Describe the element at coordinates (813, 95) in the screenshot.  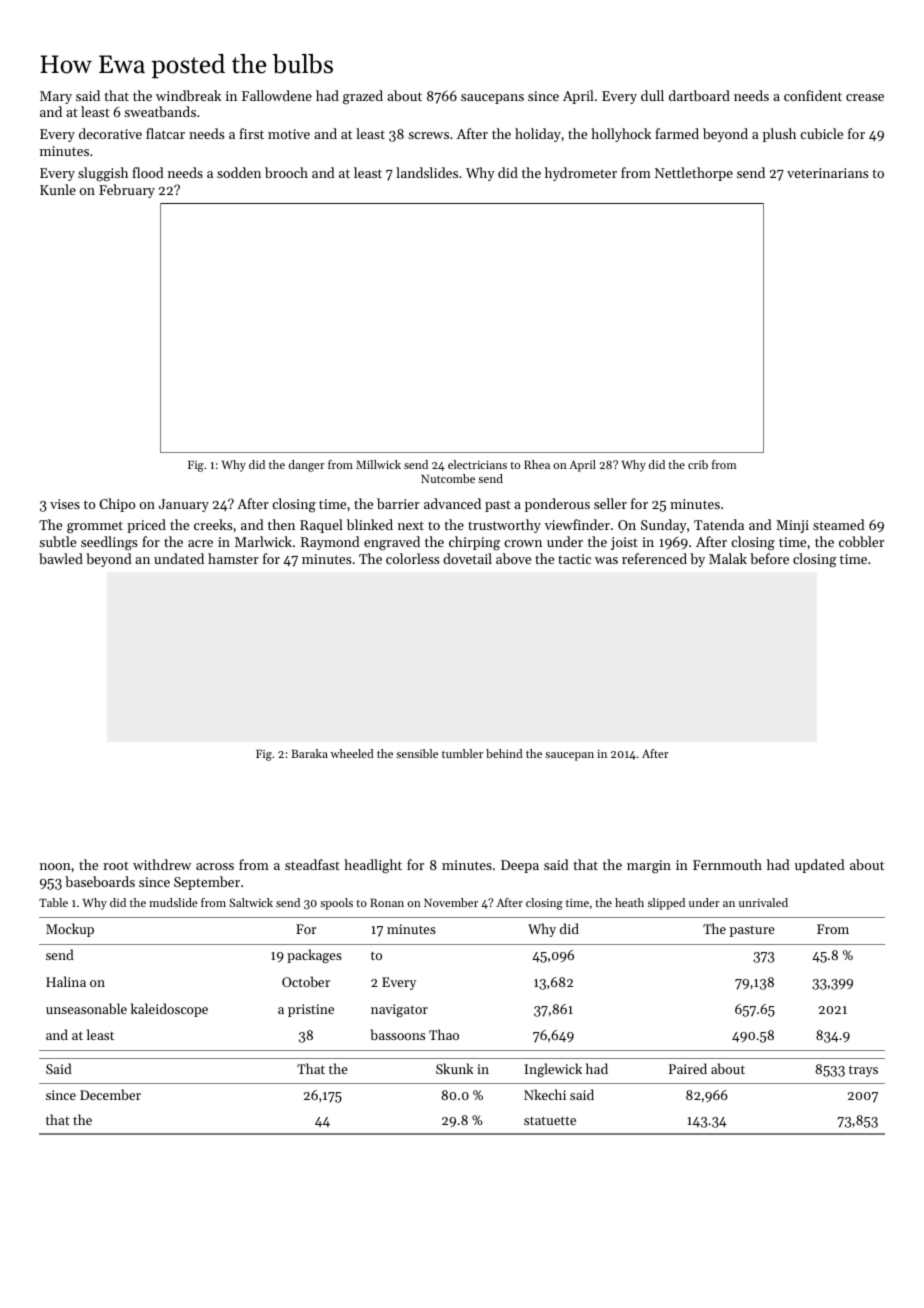
I see `confident` at that location.
